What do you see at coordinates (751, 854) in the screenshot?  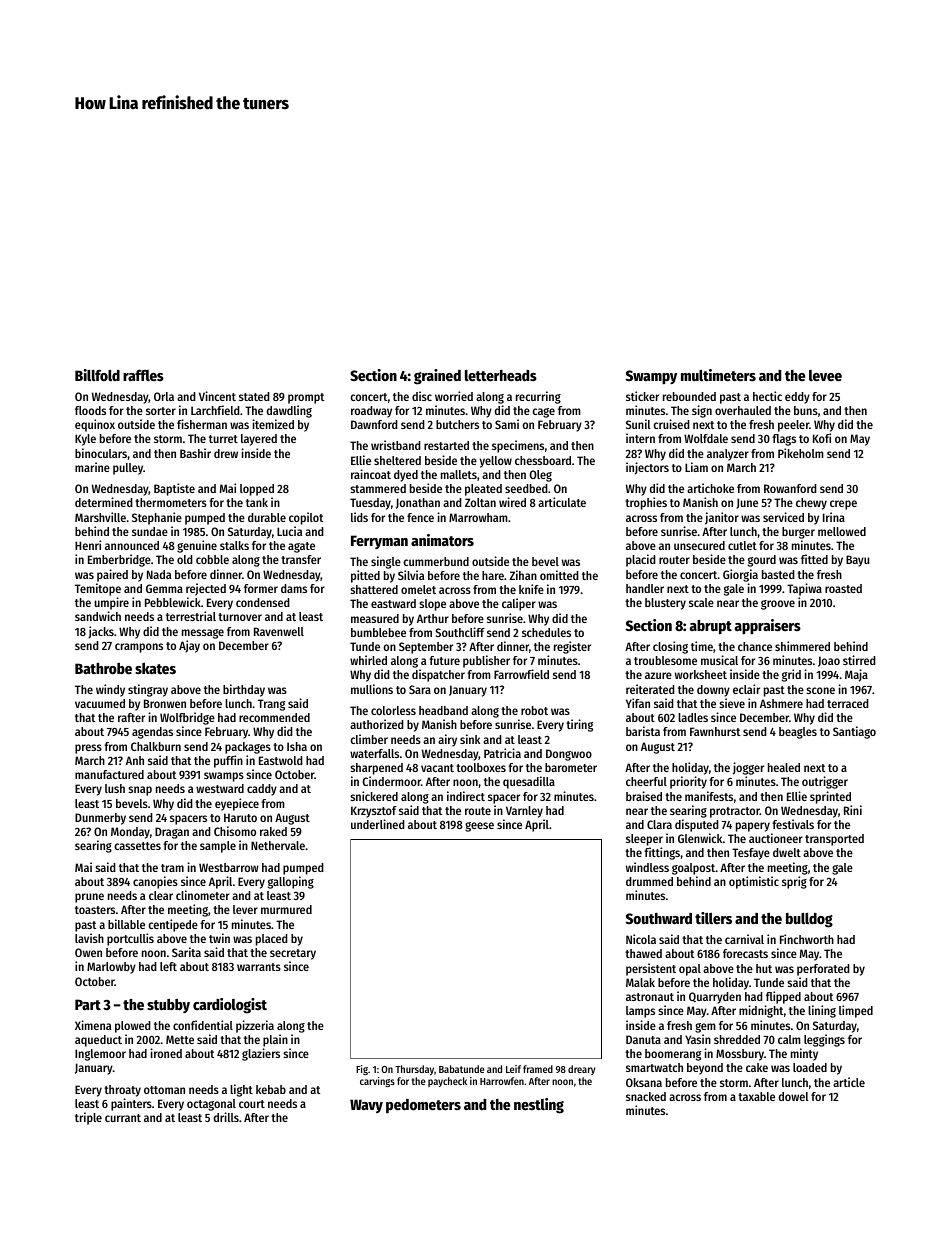 I see `Tesfaye` at bounding box center [751, 854].
